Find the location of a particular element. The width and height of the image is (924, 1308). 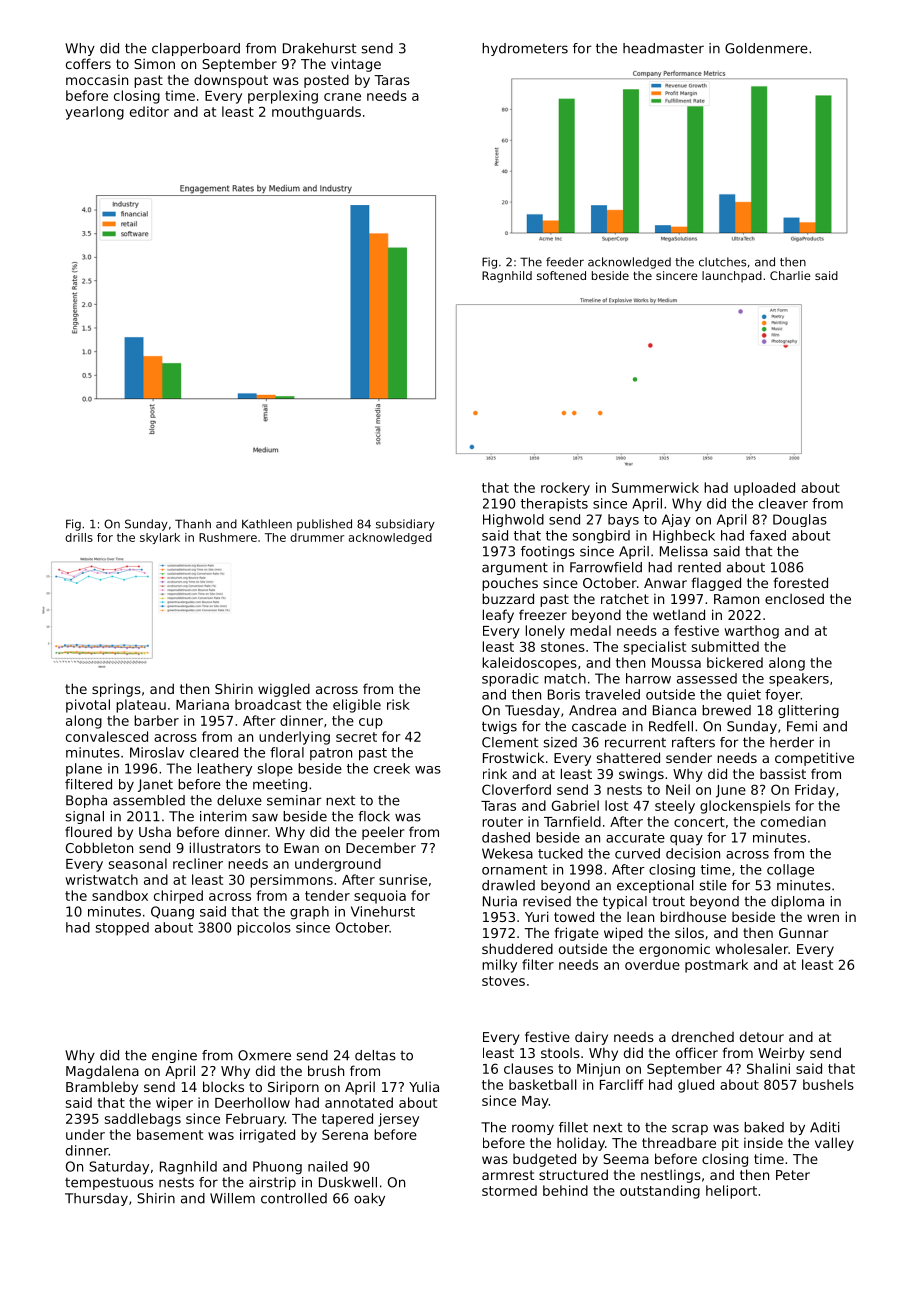

trout is located at coordinates (668, 901).
